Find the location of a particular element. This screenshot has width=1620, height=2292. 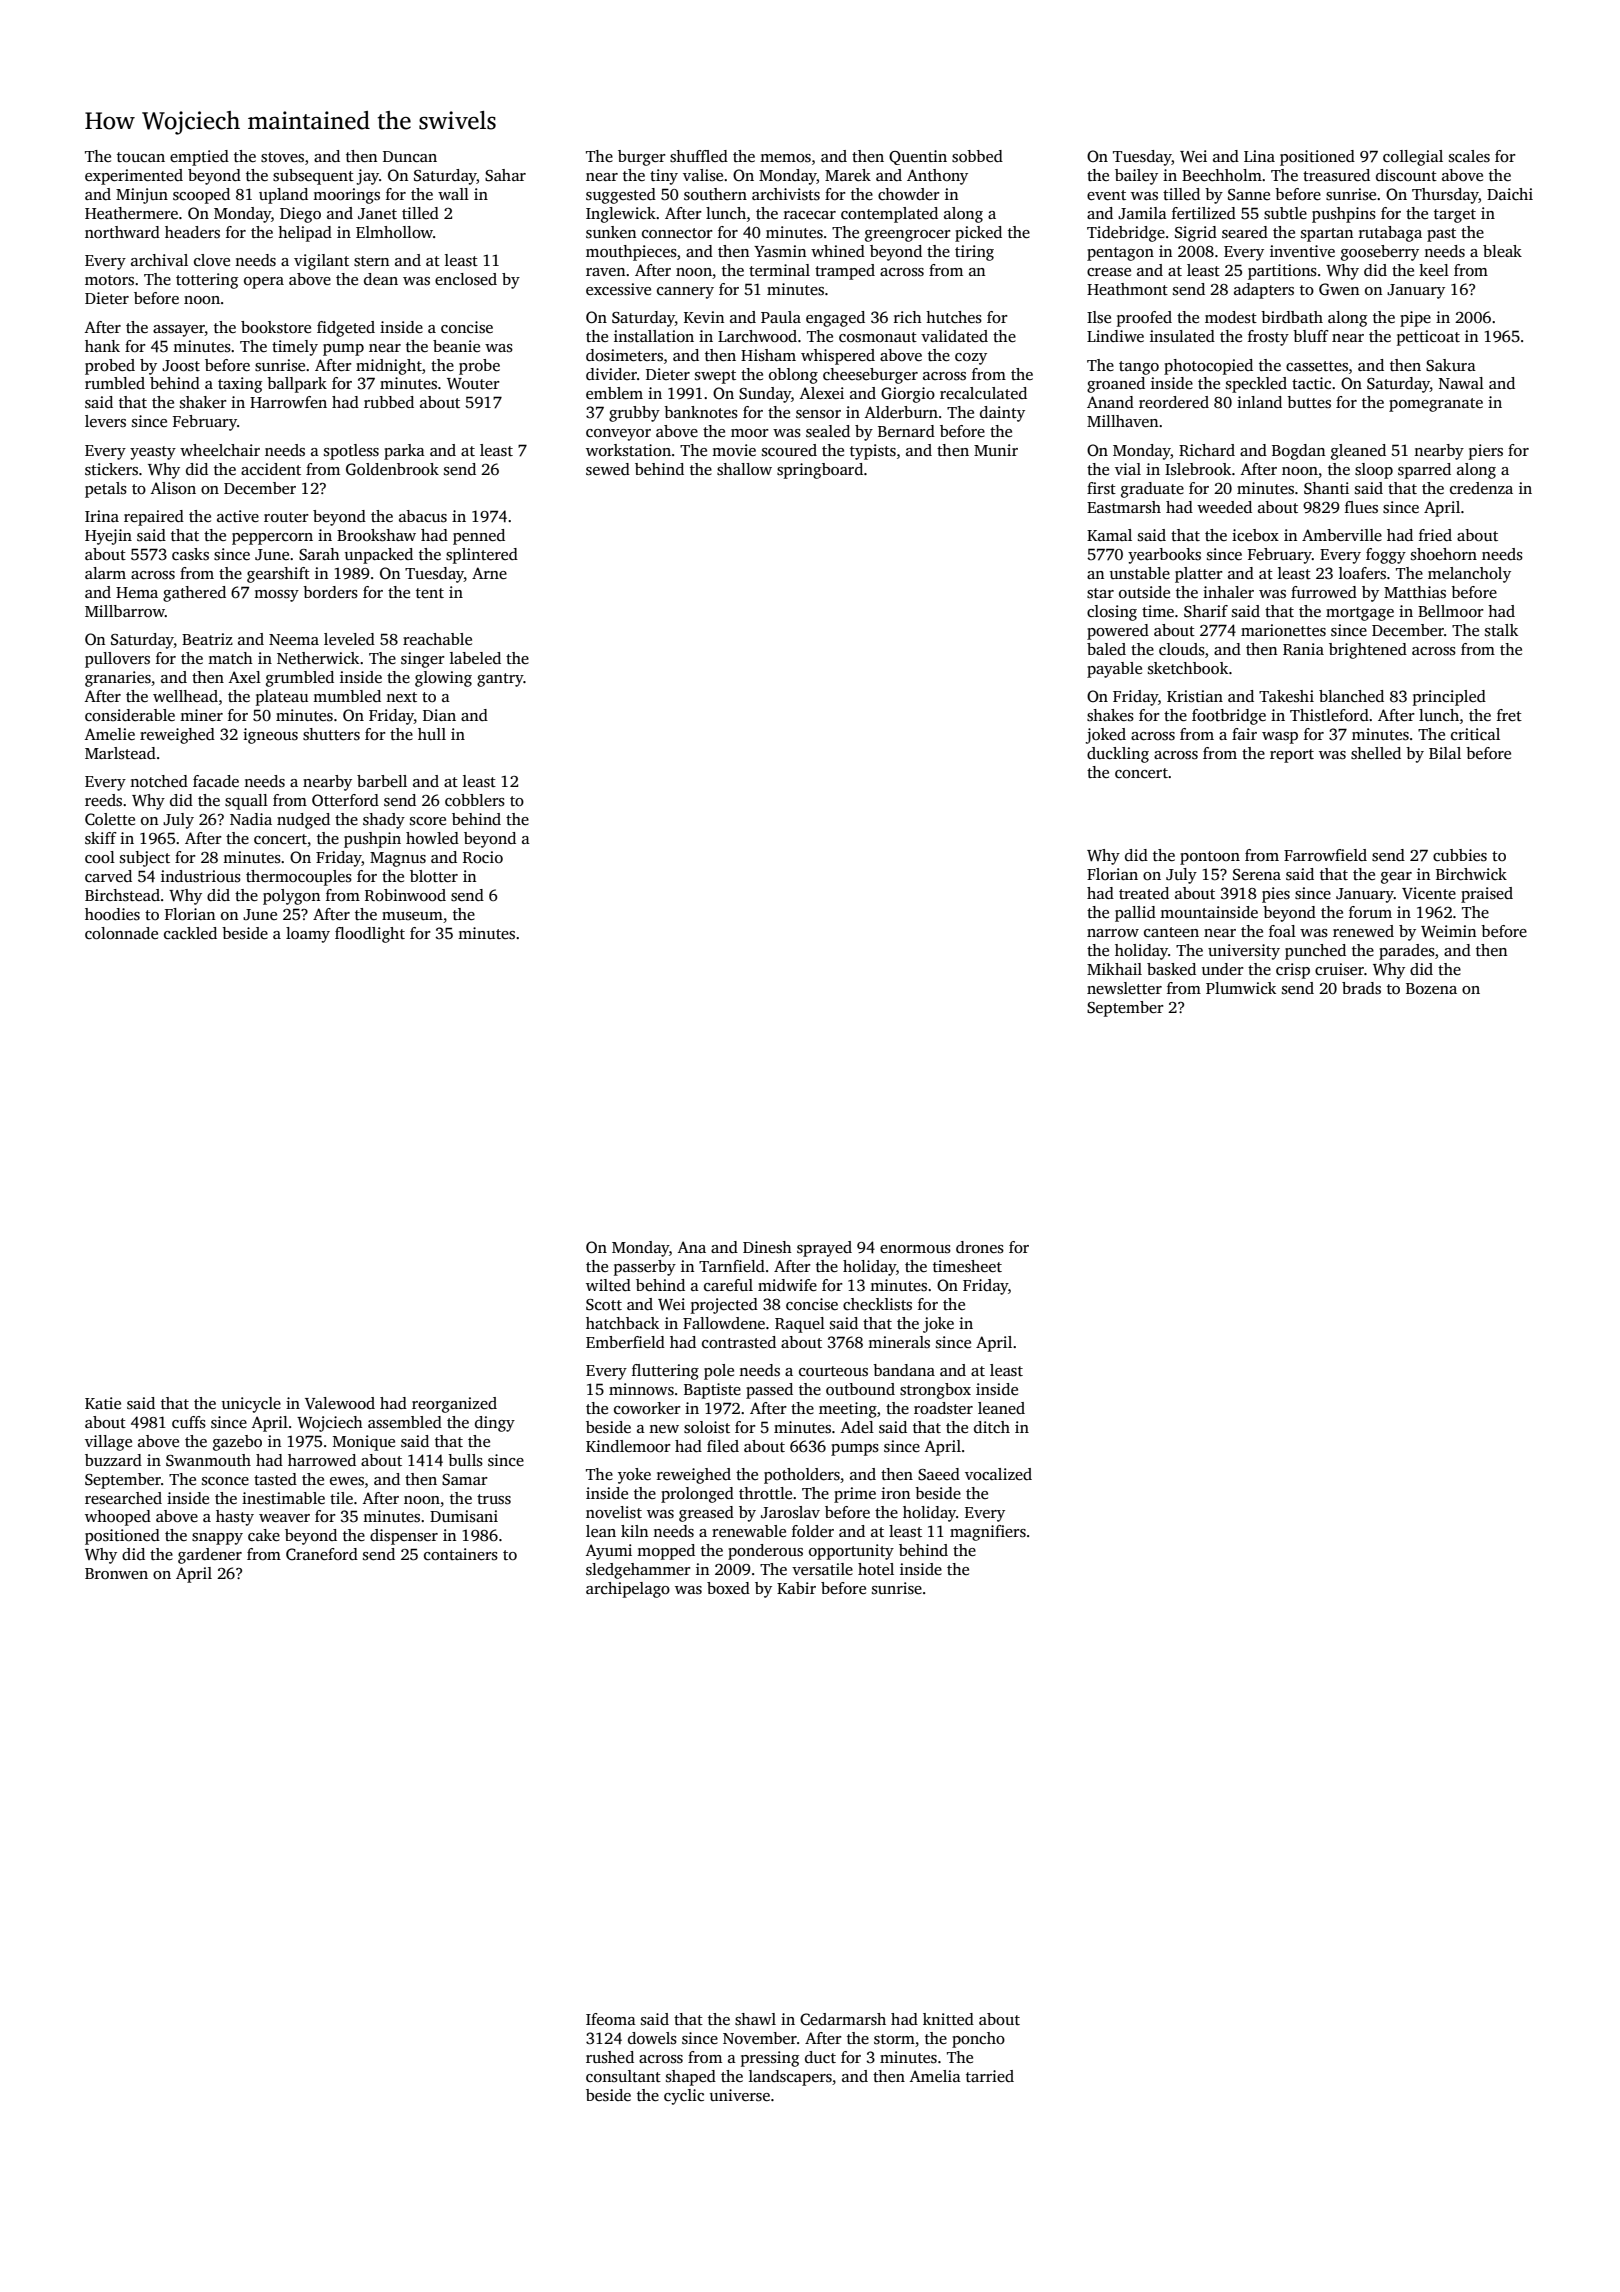

enormous is located at coordinates (915, 1249).
